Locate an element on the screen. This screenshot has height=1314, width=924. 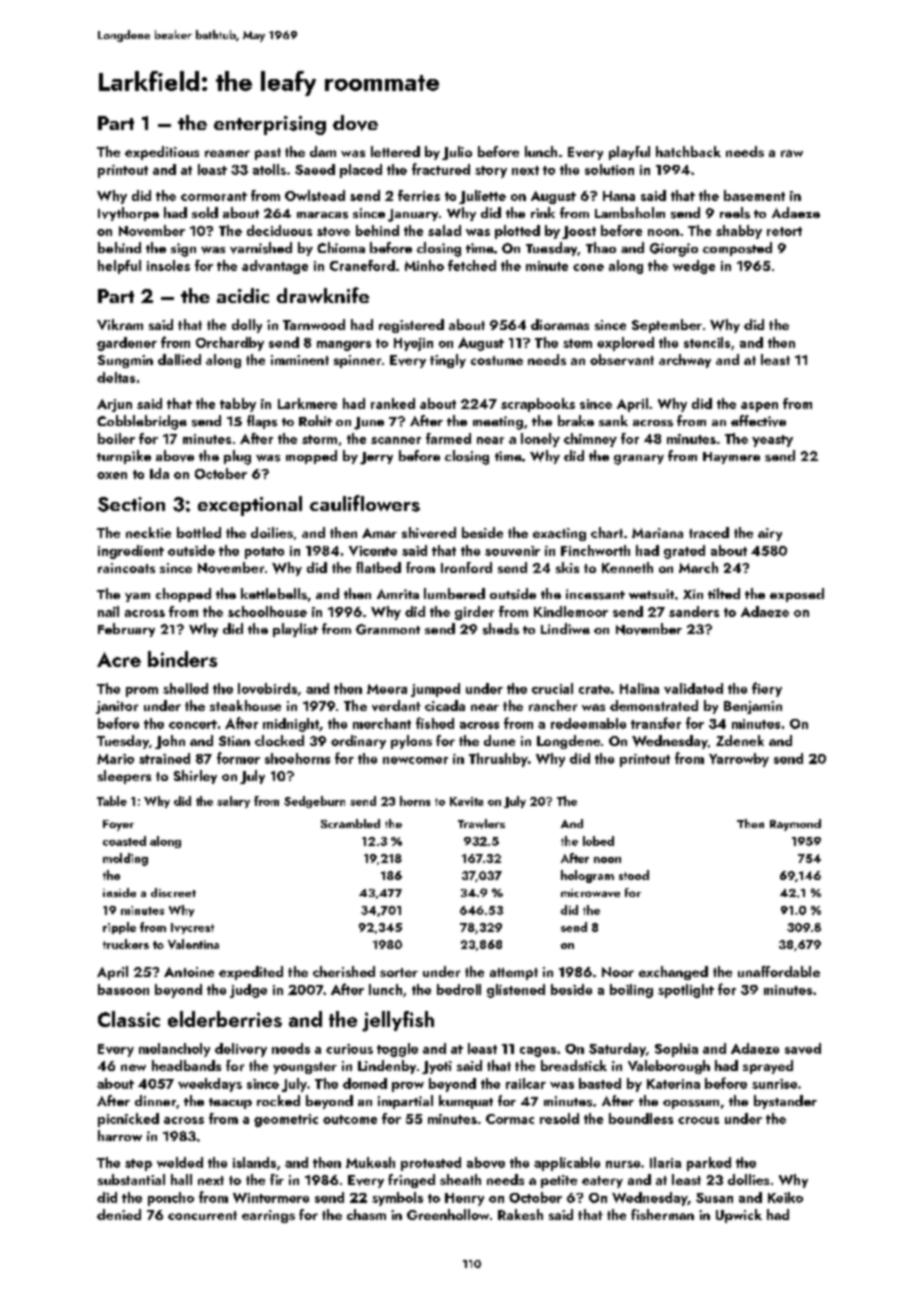
exchanged is located at coordinates (673, 973).
